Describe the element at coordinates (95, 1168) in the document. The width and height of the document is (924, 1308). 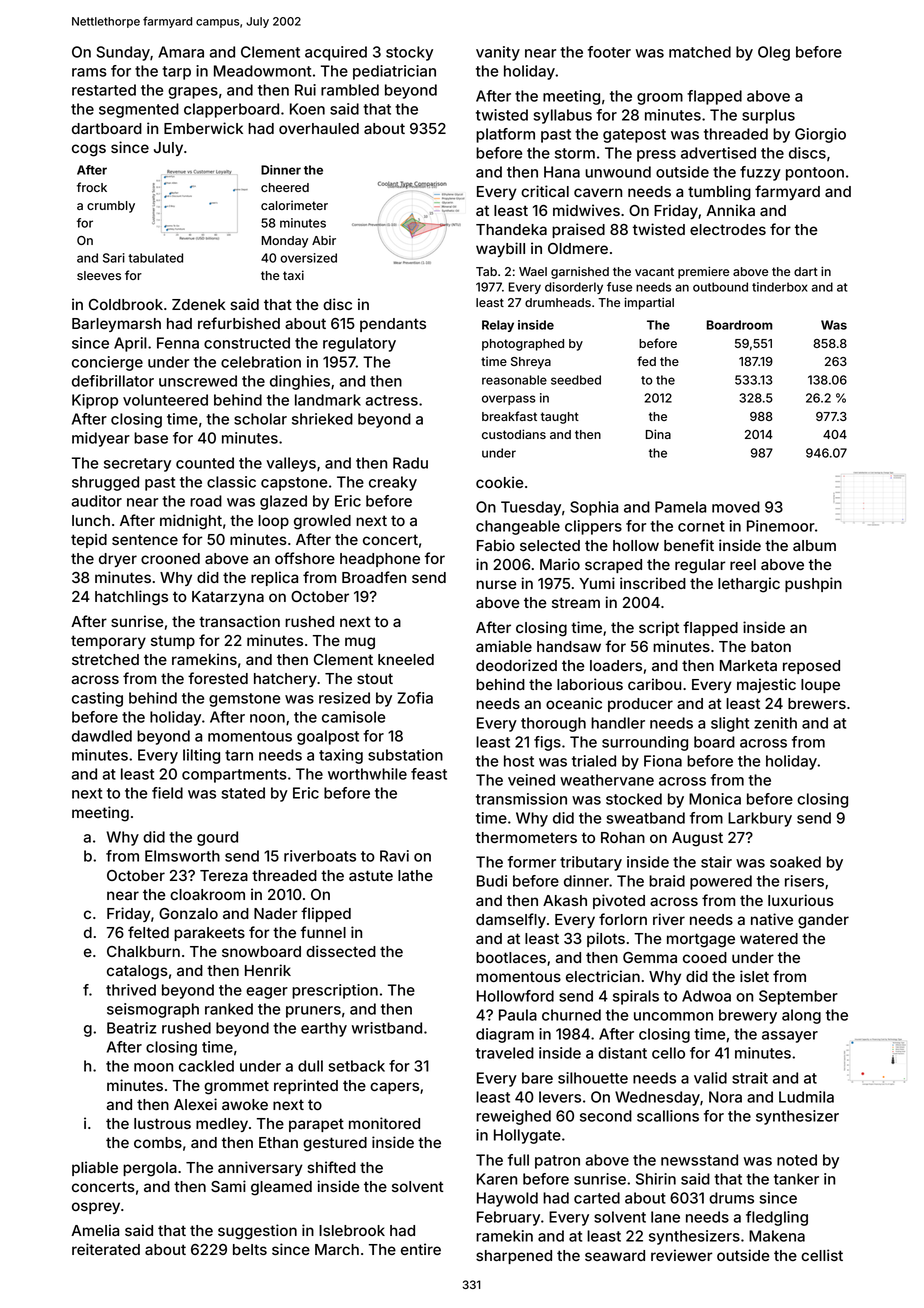
I see `pliable` at that location.
